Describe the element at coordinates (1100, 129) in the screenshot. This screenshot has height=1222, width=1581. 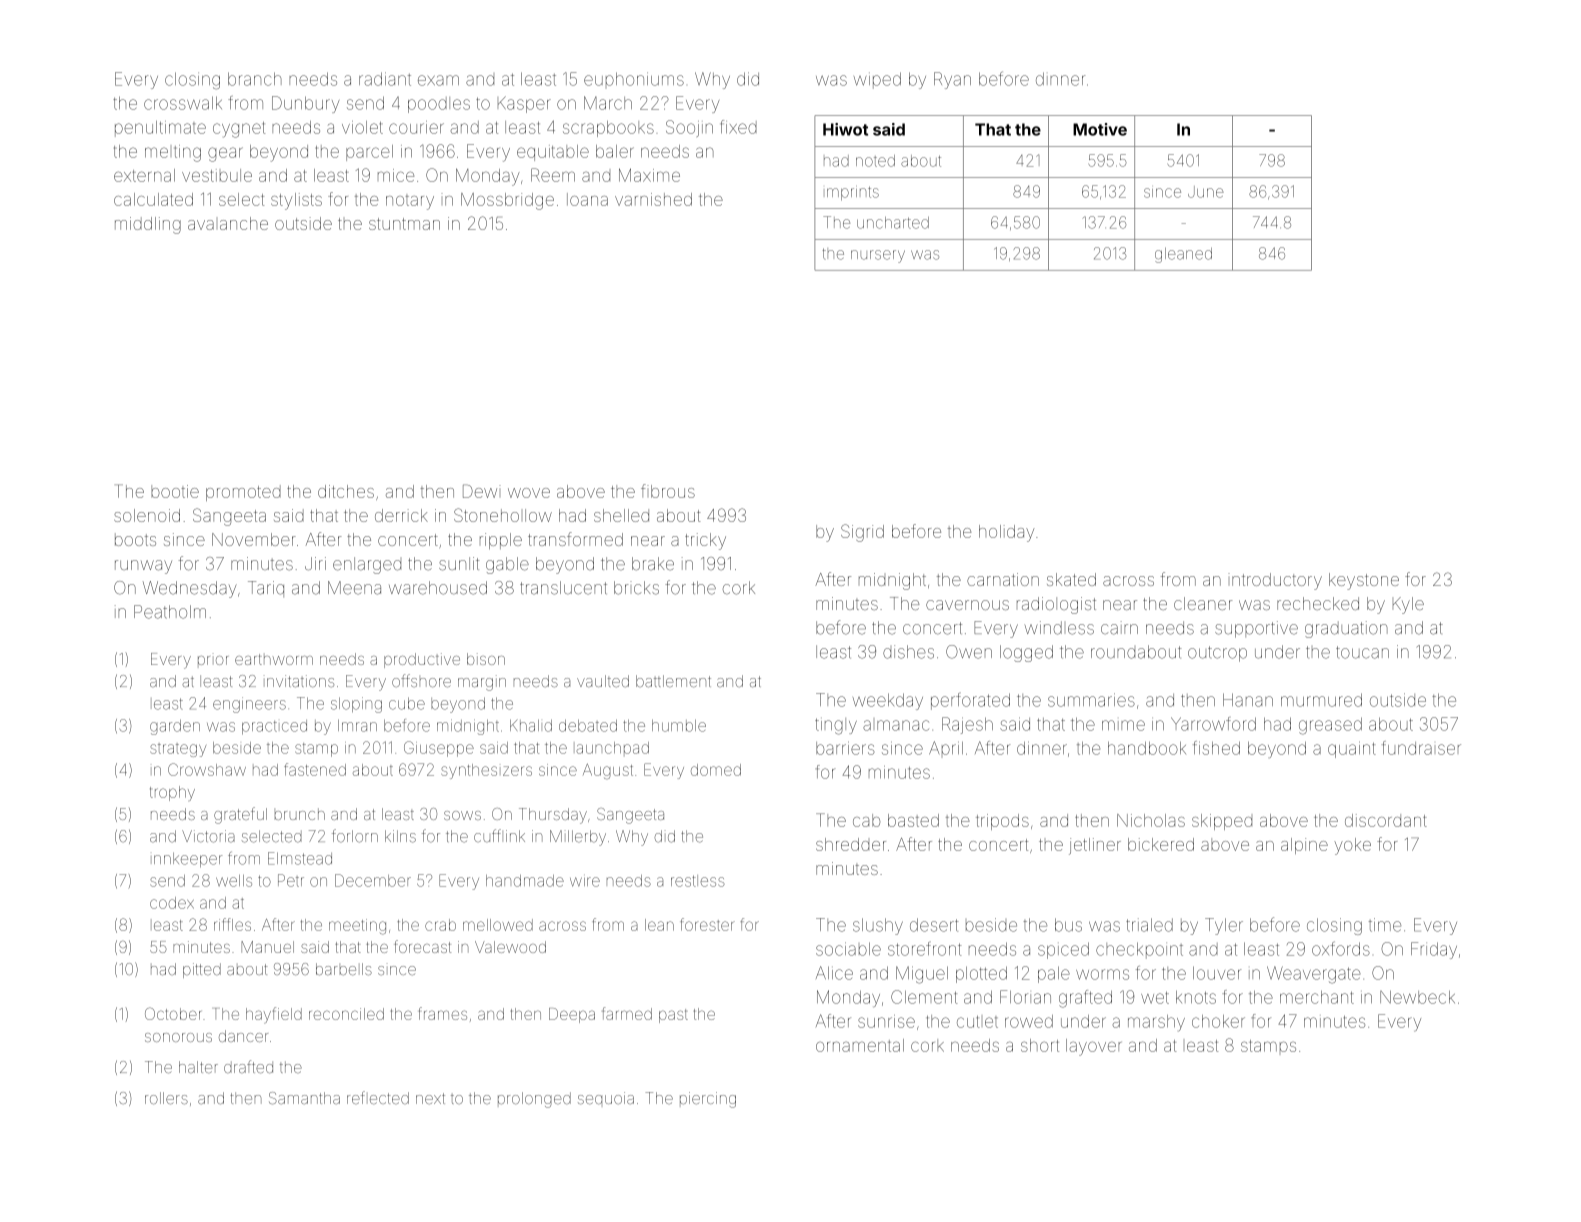
I see `Motive` at that location.
